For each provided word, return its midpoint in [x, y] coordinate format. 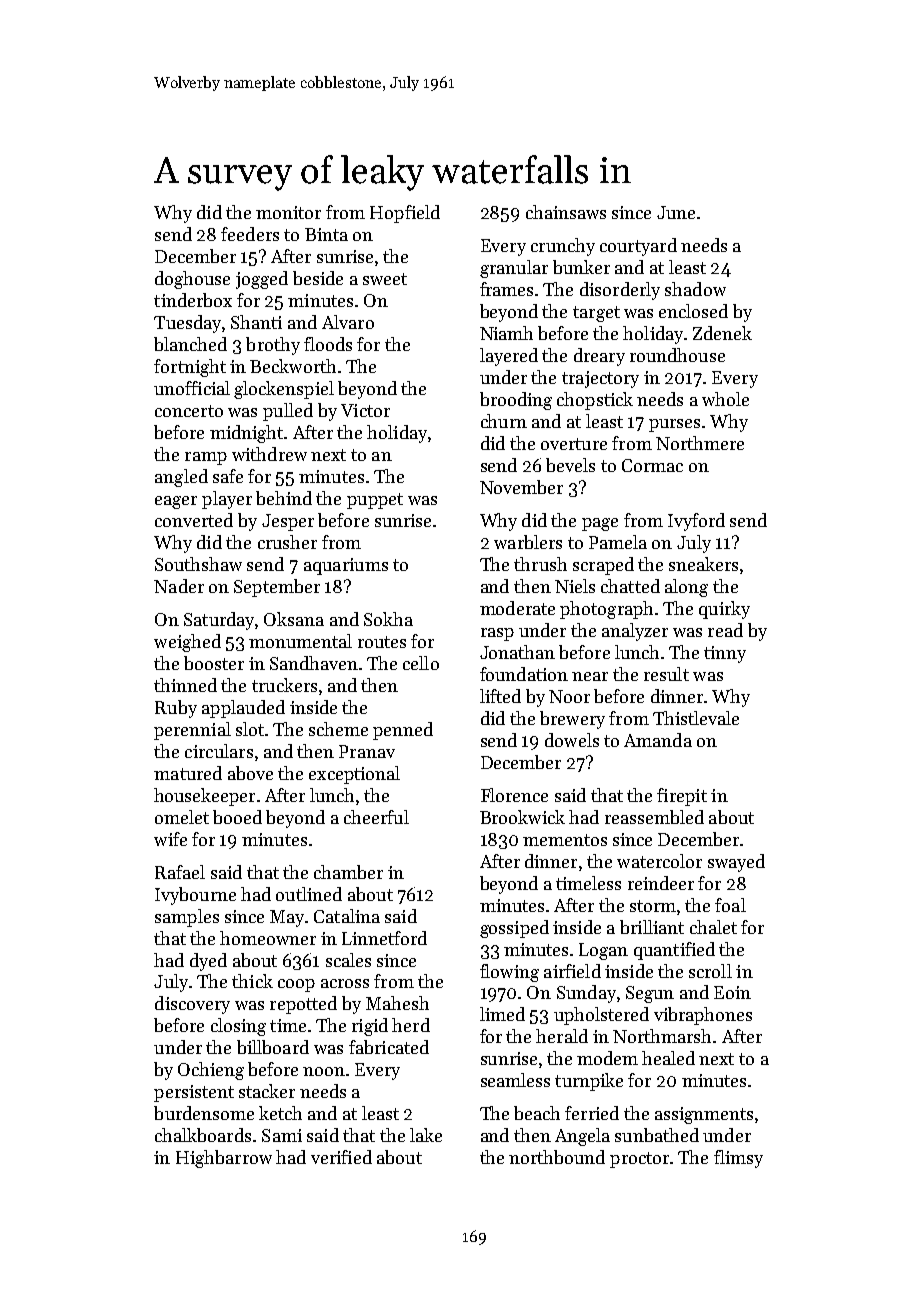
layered [509, 357]
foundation [524, 674]
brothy [273, 346]
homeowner [268, 938]
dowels [572, 740]
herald [562, 1036]
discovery [192, 1005]
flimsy [738, 1159]
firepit [682, 797]
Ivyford [696, 522]
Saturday [220, 621]
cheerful [376, 817]
